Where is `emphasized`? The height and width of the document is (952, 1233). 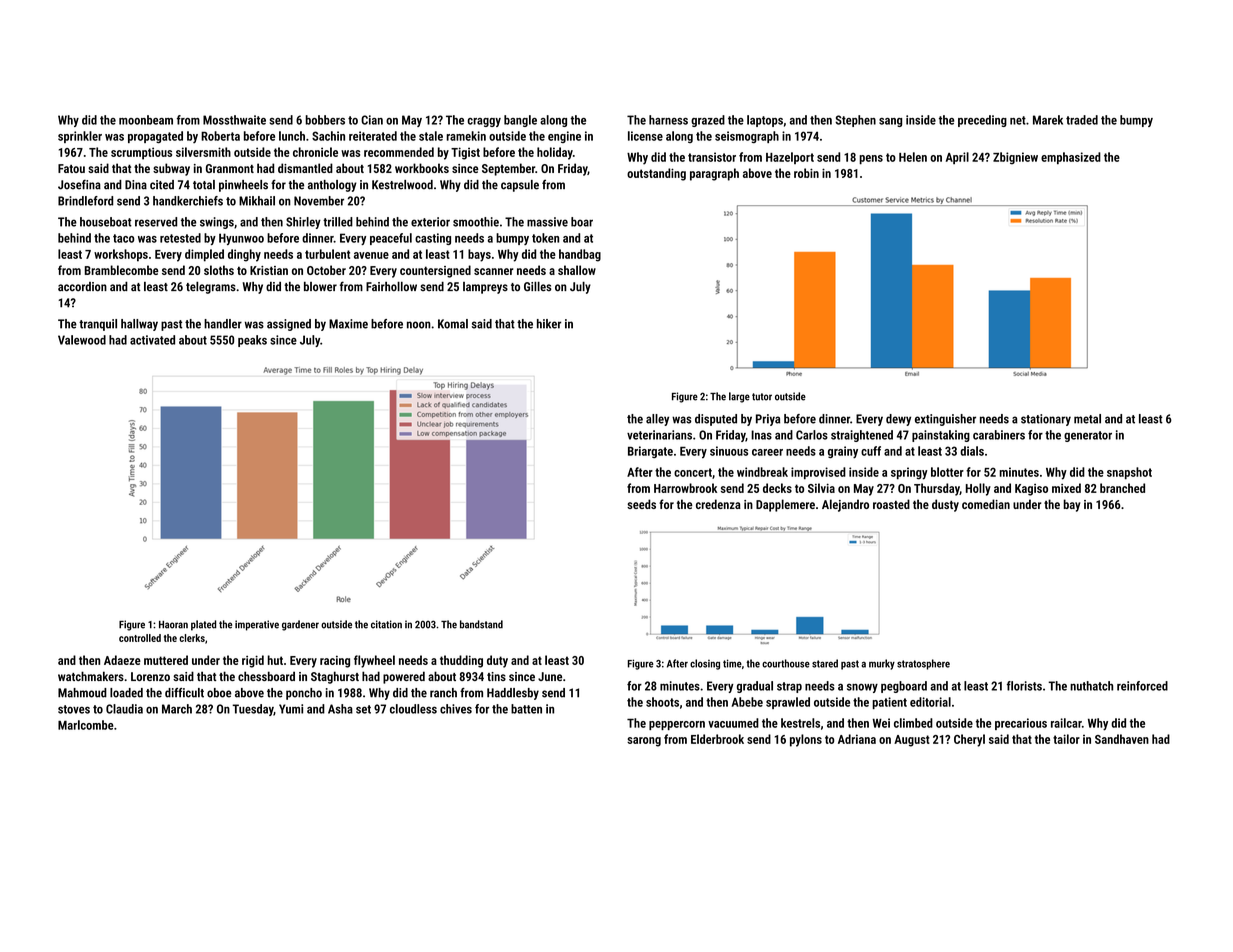 emphasized is located at coordinates (1071, 158).
